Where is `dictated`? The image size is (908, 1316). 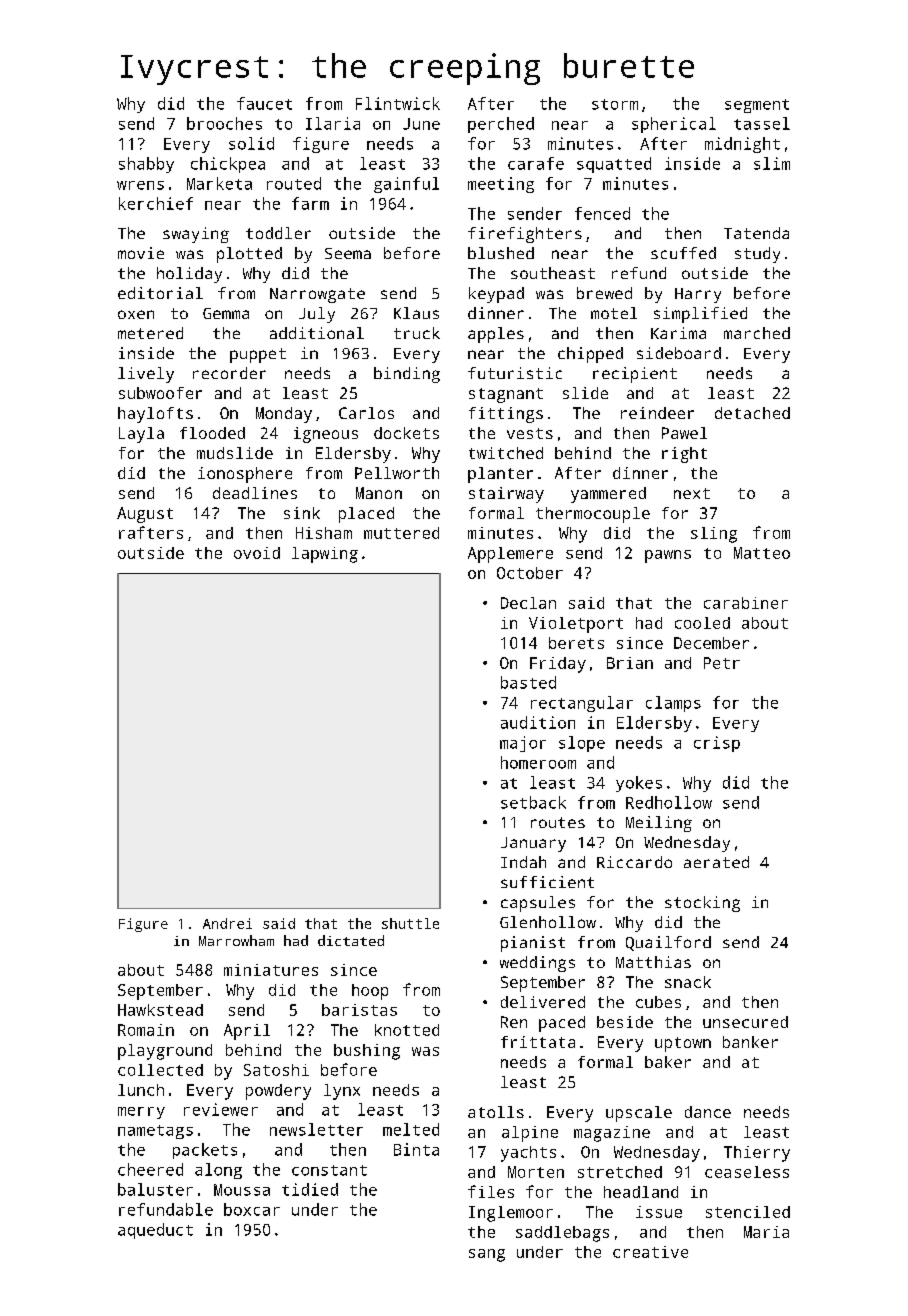
dictated is located at coordinates (351, 940).
